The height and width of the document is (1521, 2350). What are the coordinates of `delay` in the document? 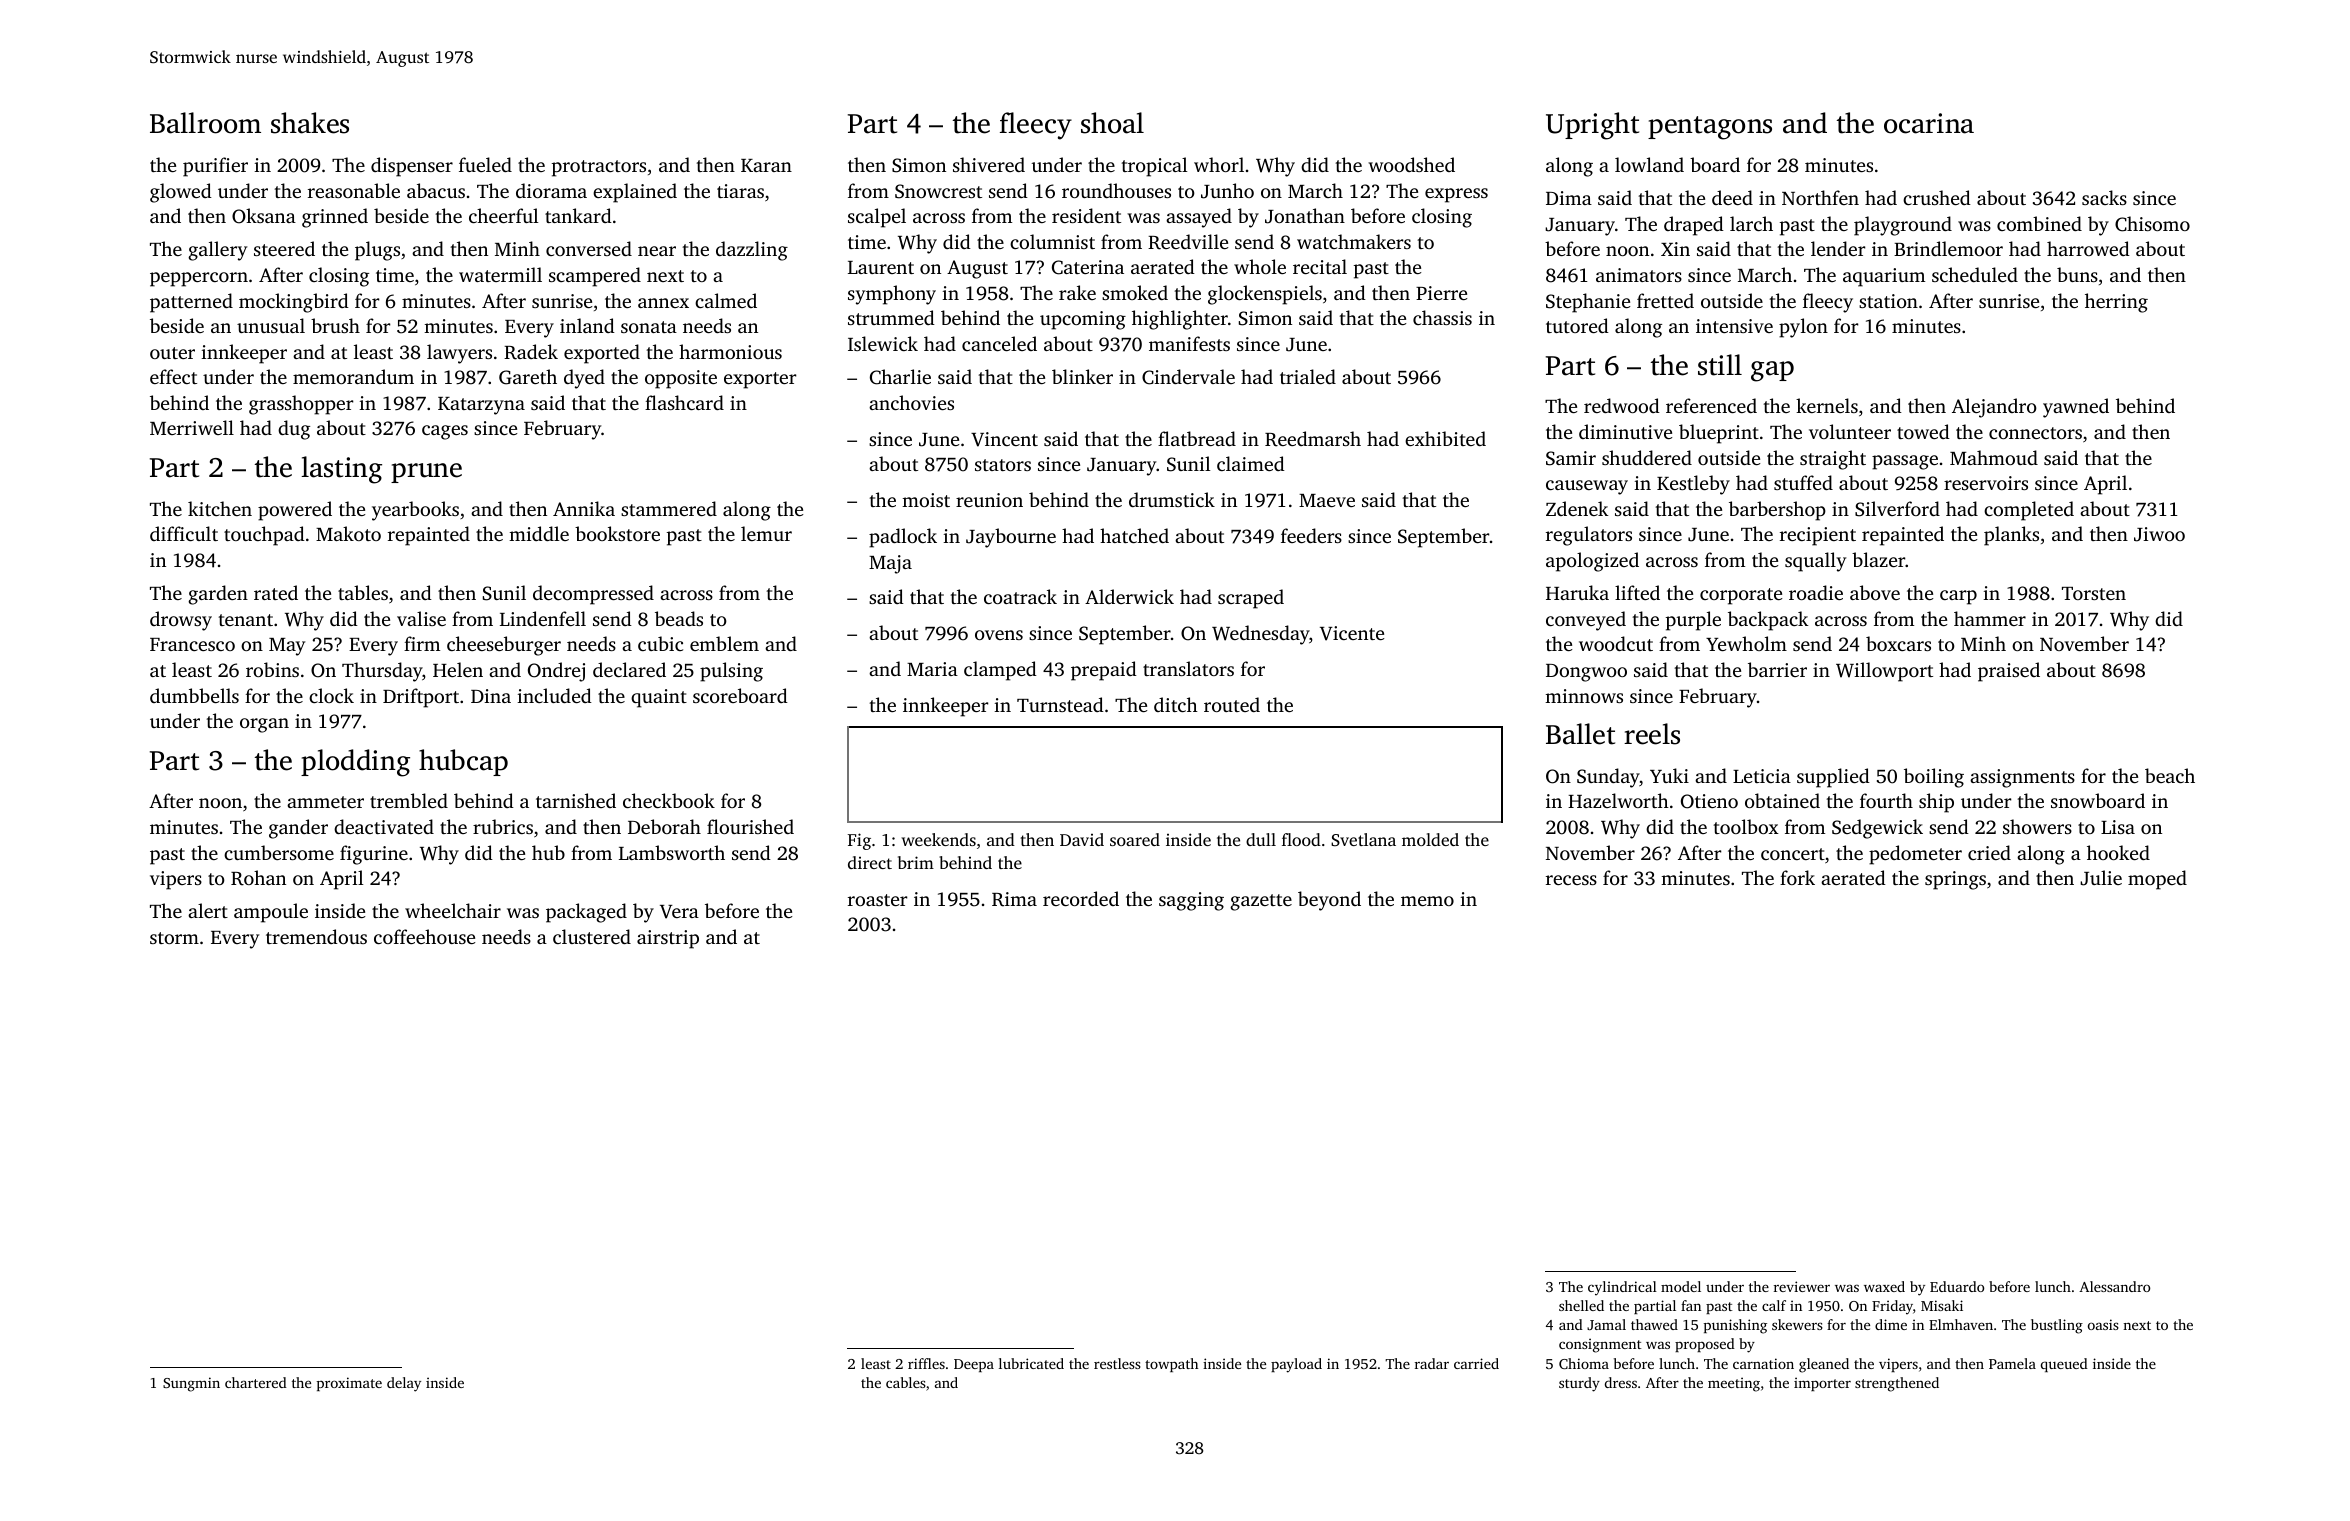 It's located at (404, 1384).
